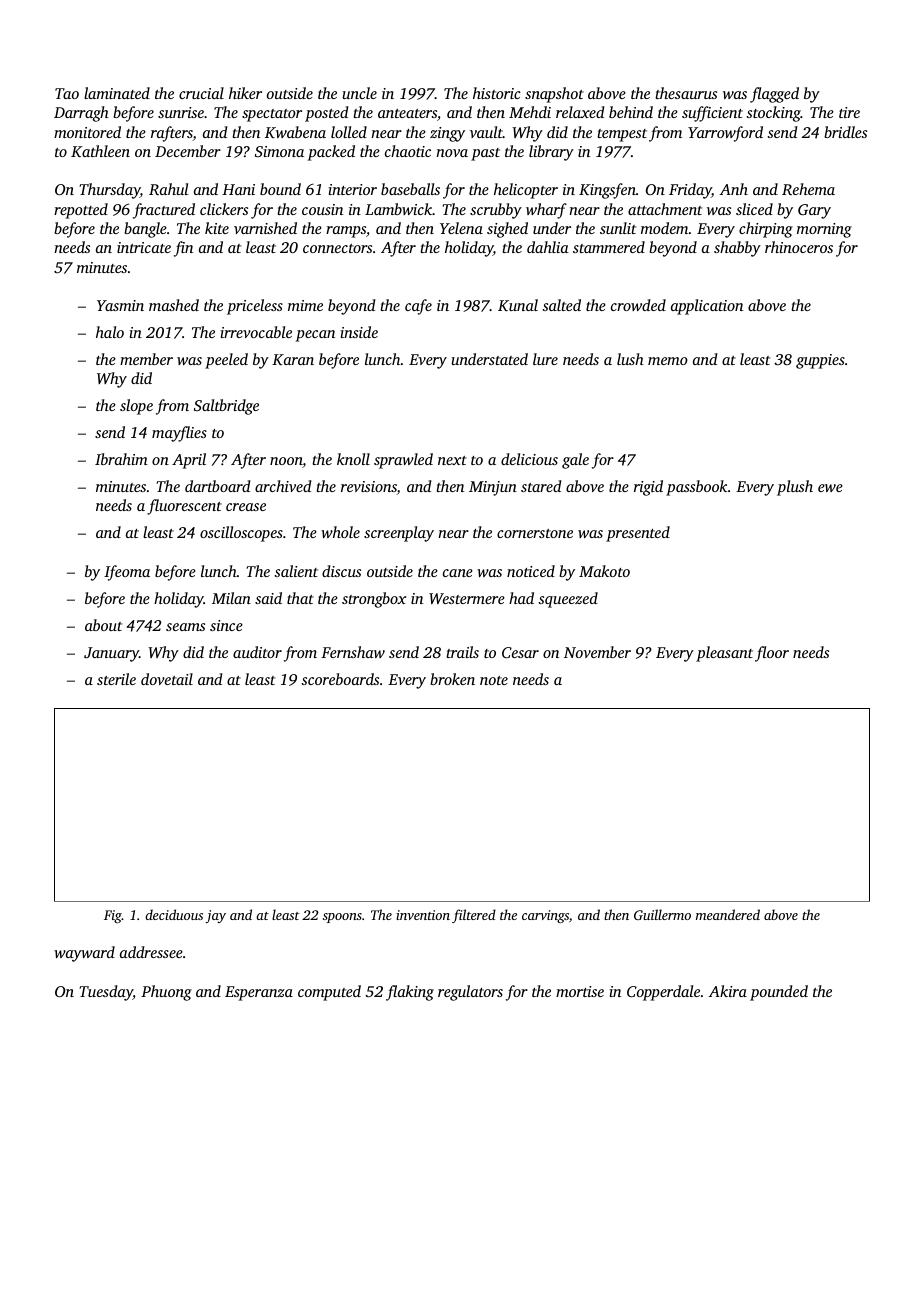 This document has height=1308, width=924. What do you see at coordinates (238, 189) in the document?
I see `Hani` at bounding box center [238, 189].
